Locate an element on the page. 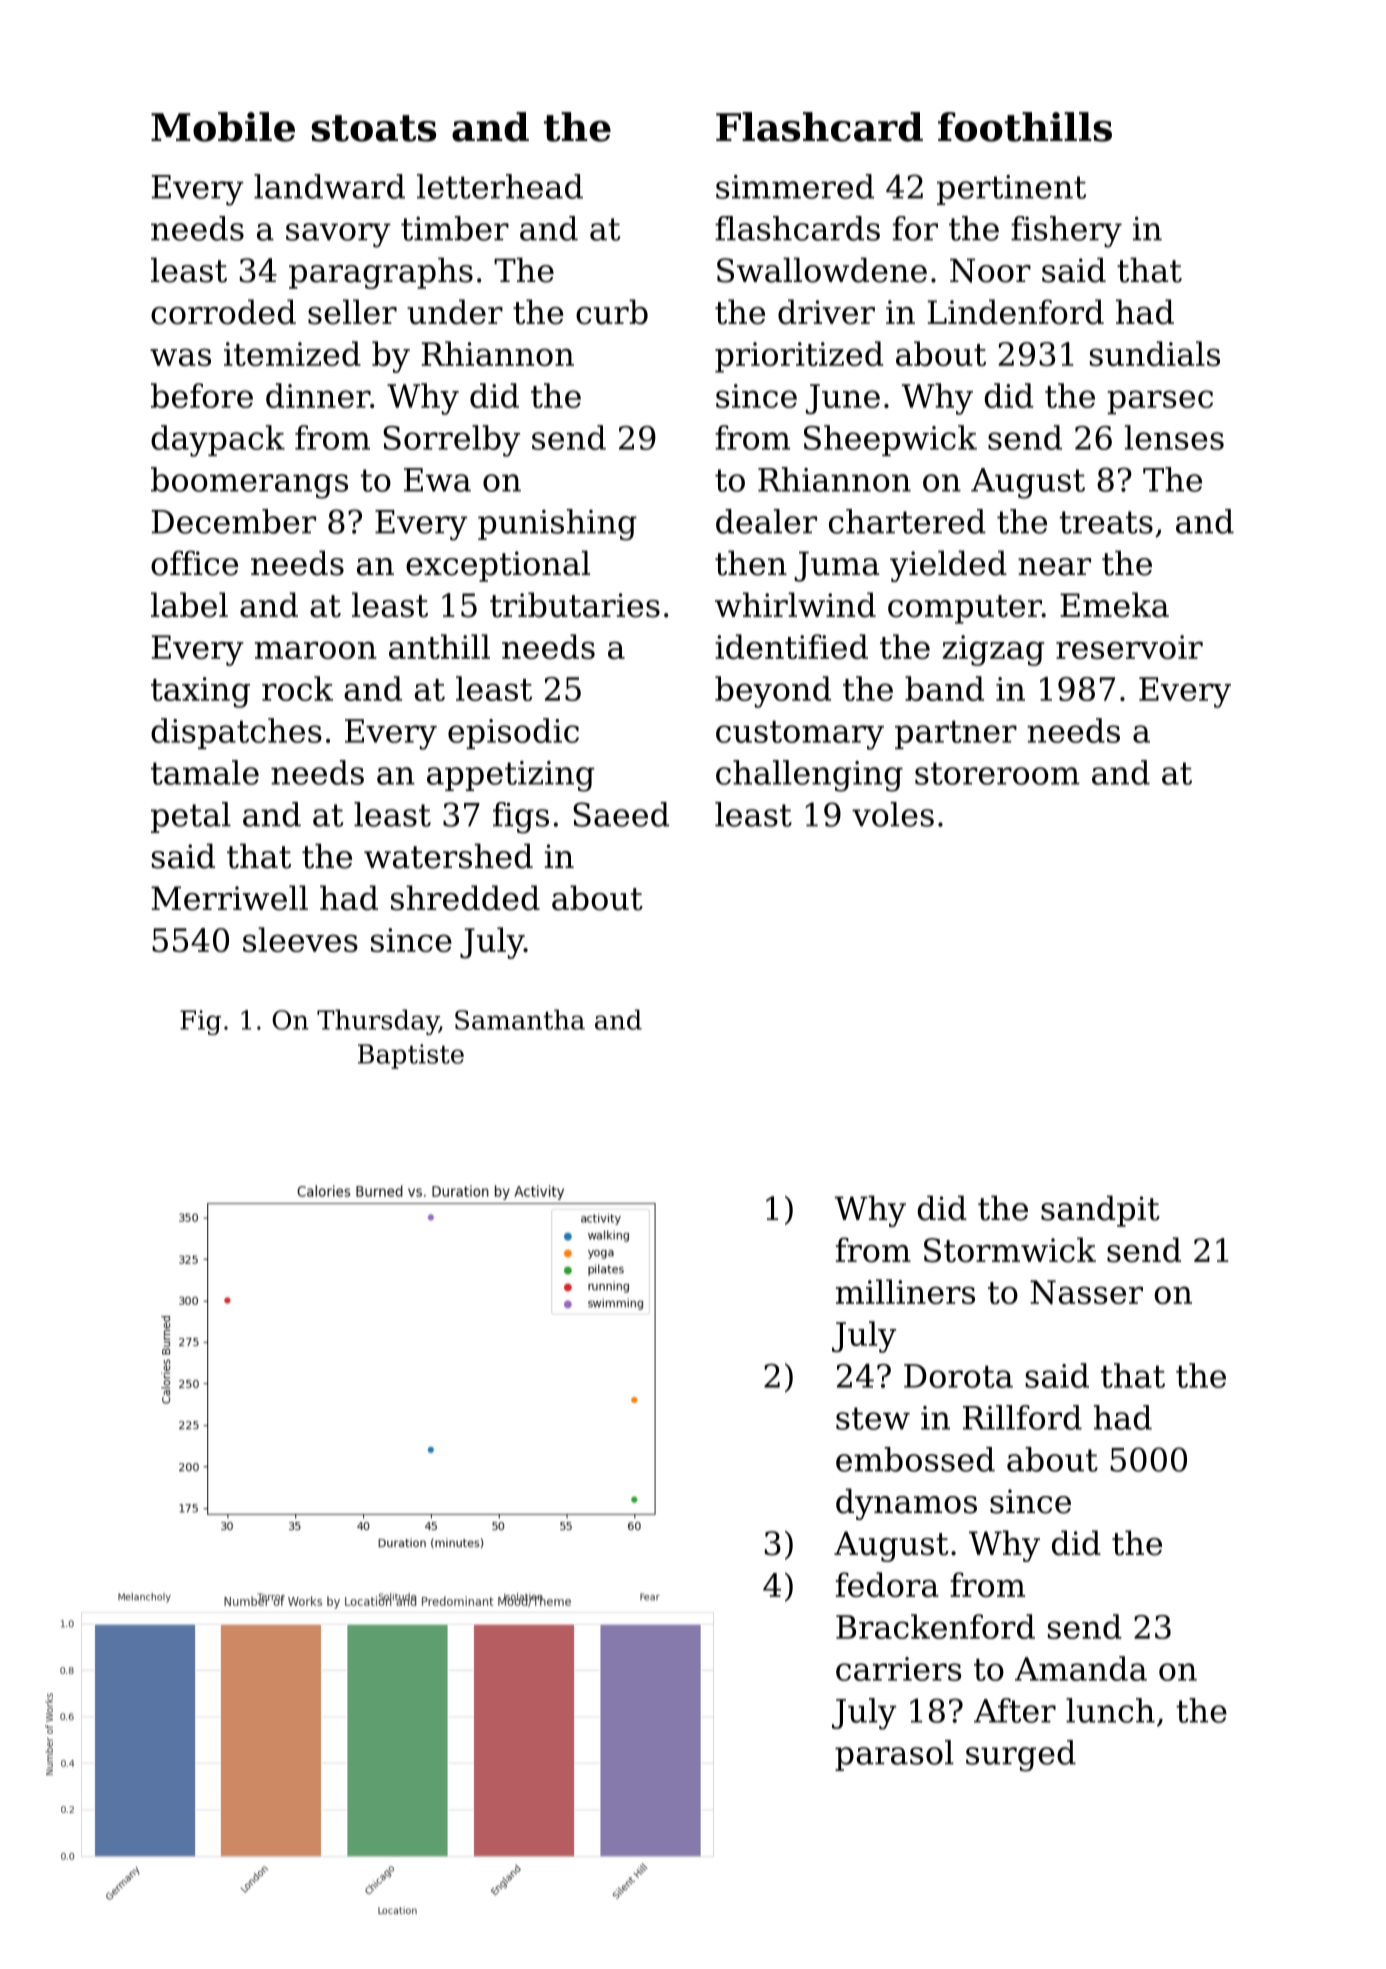  tributaries is located at coordinates (575, 605).
